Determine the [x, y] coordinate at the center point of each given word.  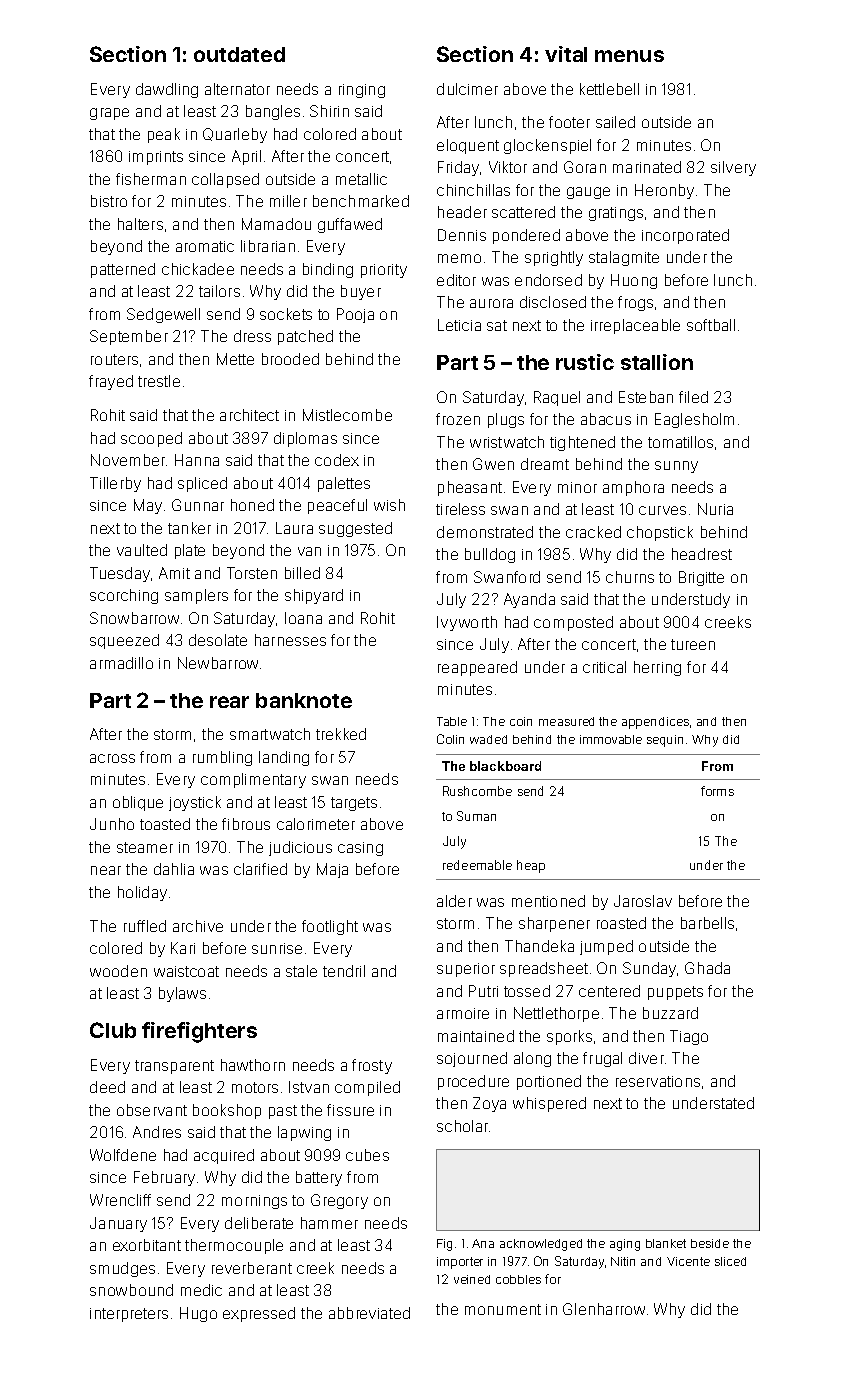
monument [503, 1309]
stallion [657, 362]
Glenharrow [604, 1309]
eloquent [468, 146]
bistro [109, 201]
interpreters [129, 1315]
